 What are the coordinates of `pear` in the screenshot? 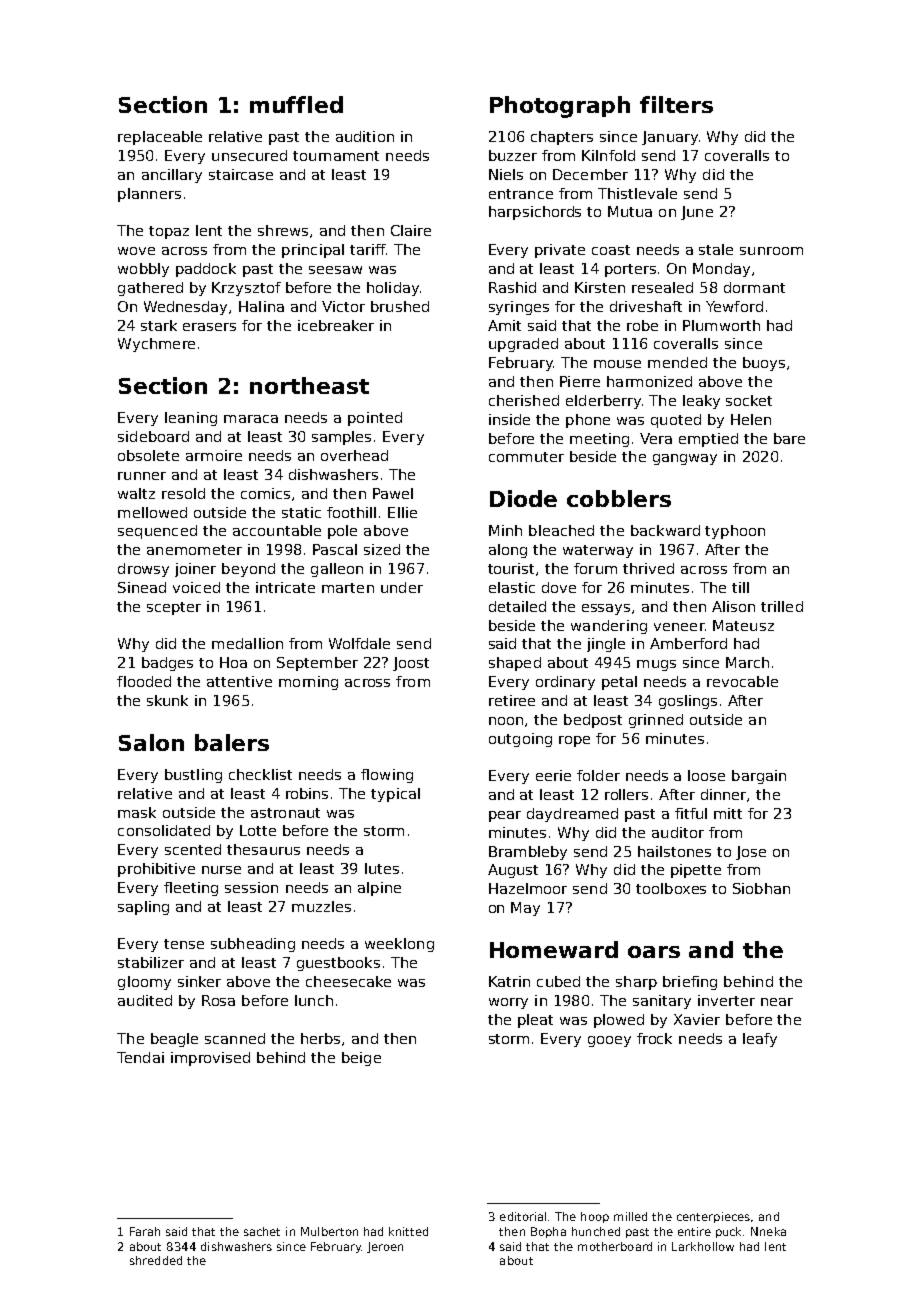 It's located at (505, 816).
